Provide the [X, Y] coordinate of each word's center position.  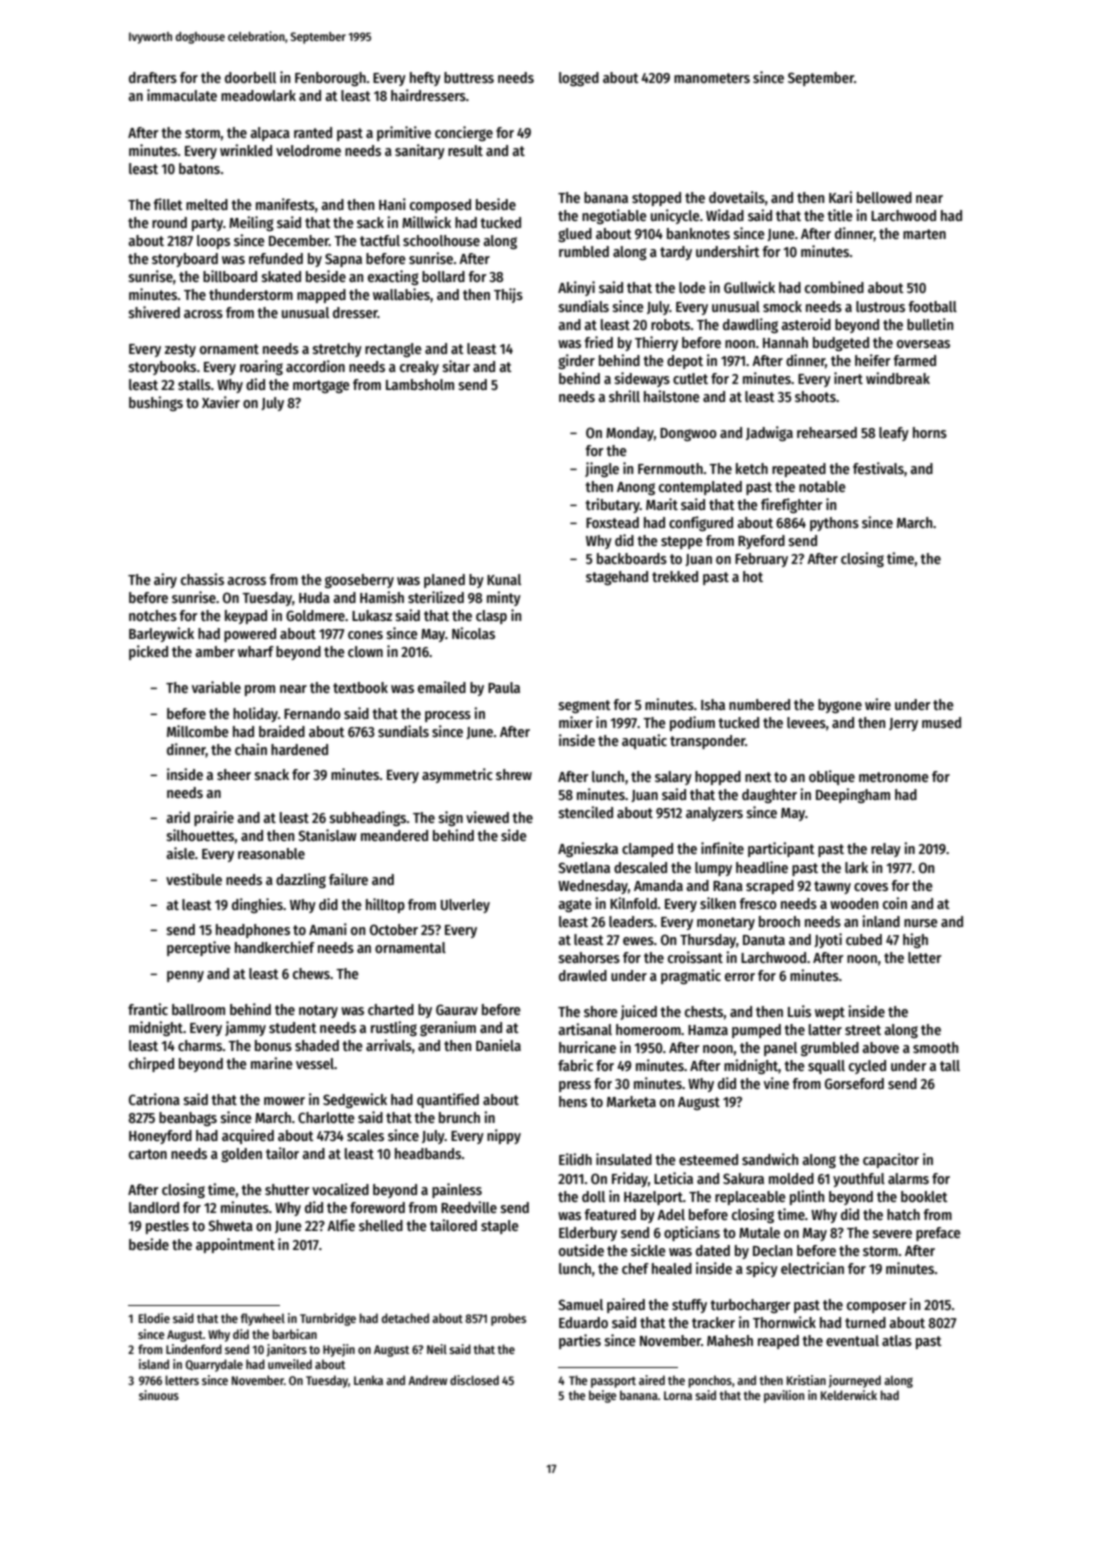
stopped [656, 199]
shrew [514, 774]
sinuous [159, 1395]
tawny [832, 887]
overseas [923, 344]
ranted [313, 132]
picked [148, 652]
